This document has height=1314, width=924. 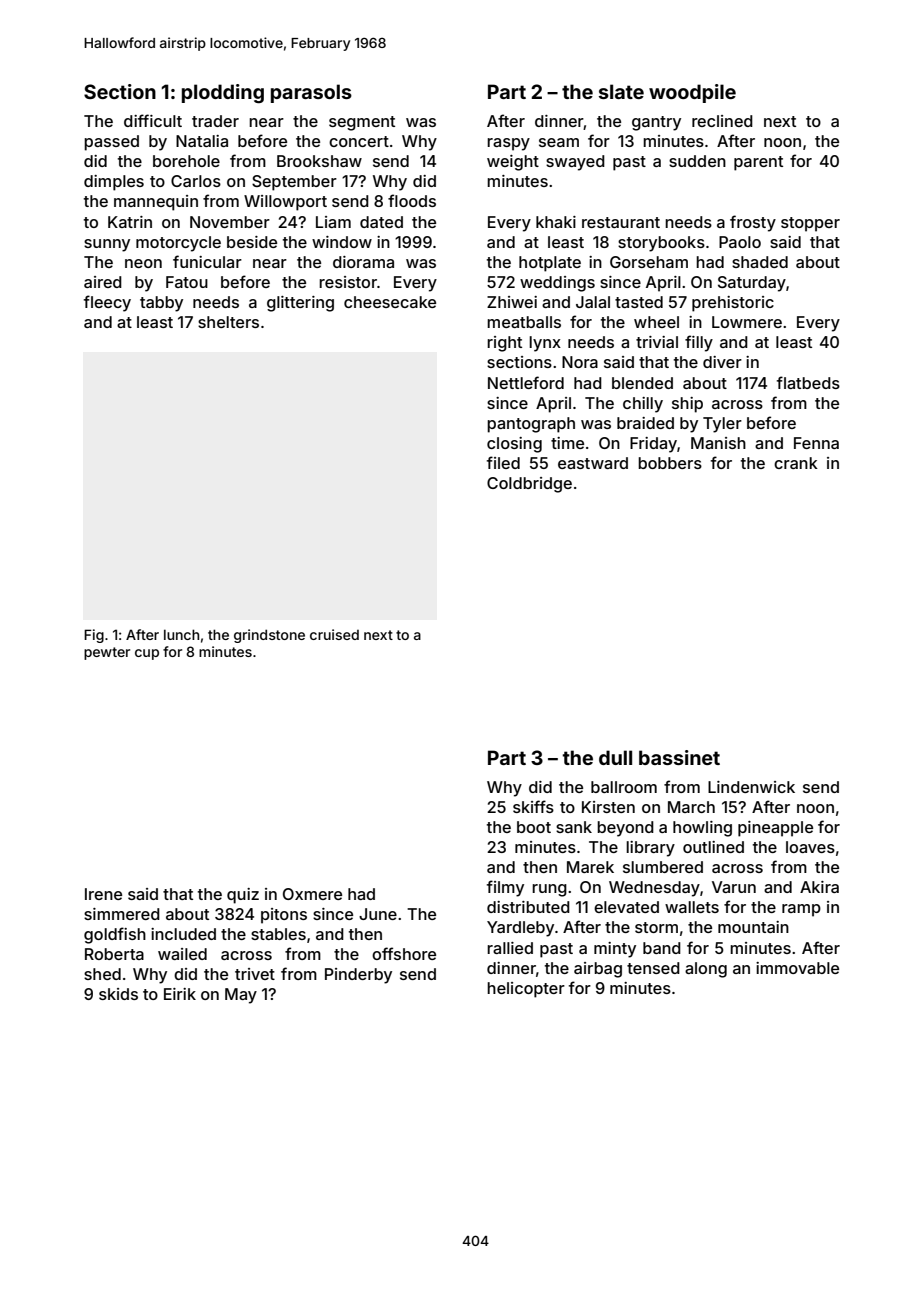 I want to click on time, so click(x=567, y=443).
